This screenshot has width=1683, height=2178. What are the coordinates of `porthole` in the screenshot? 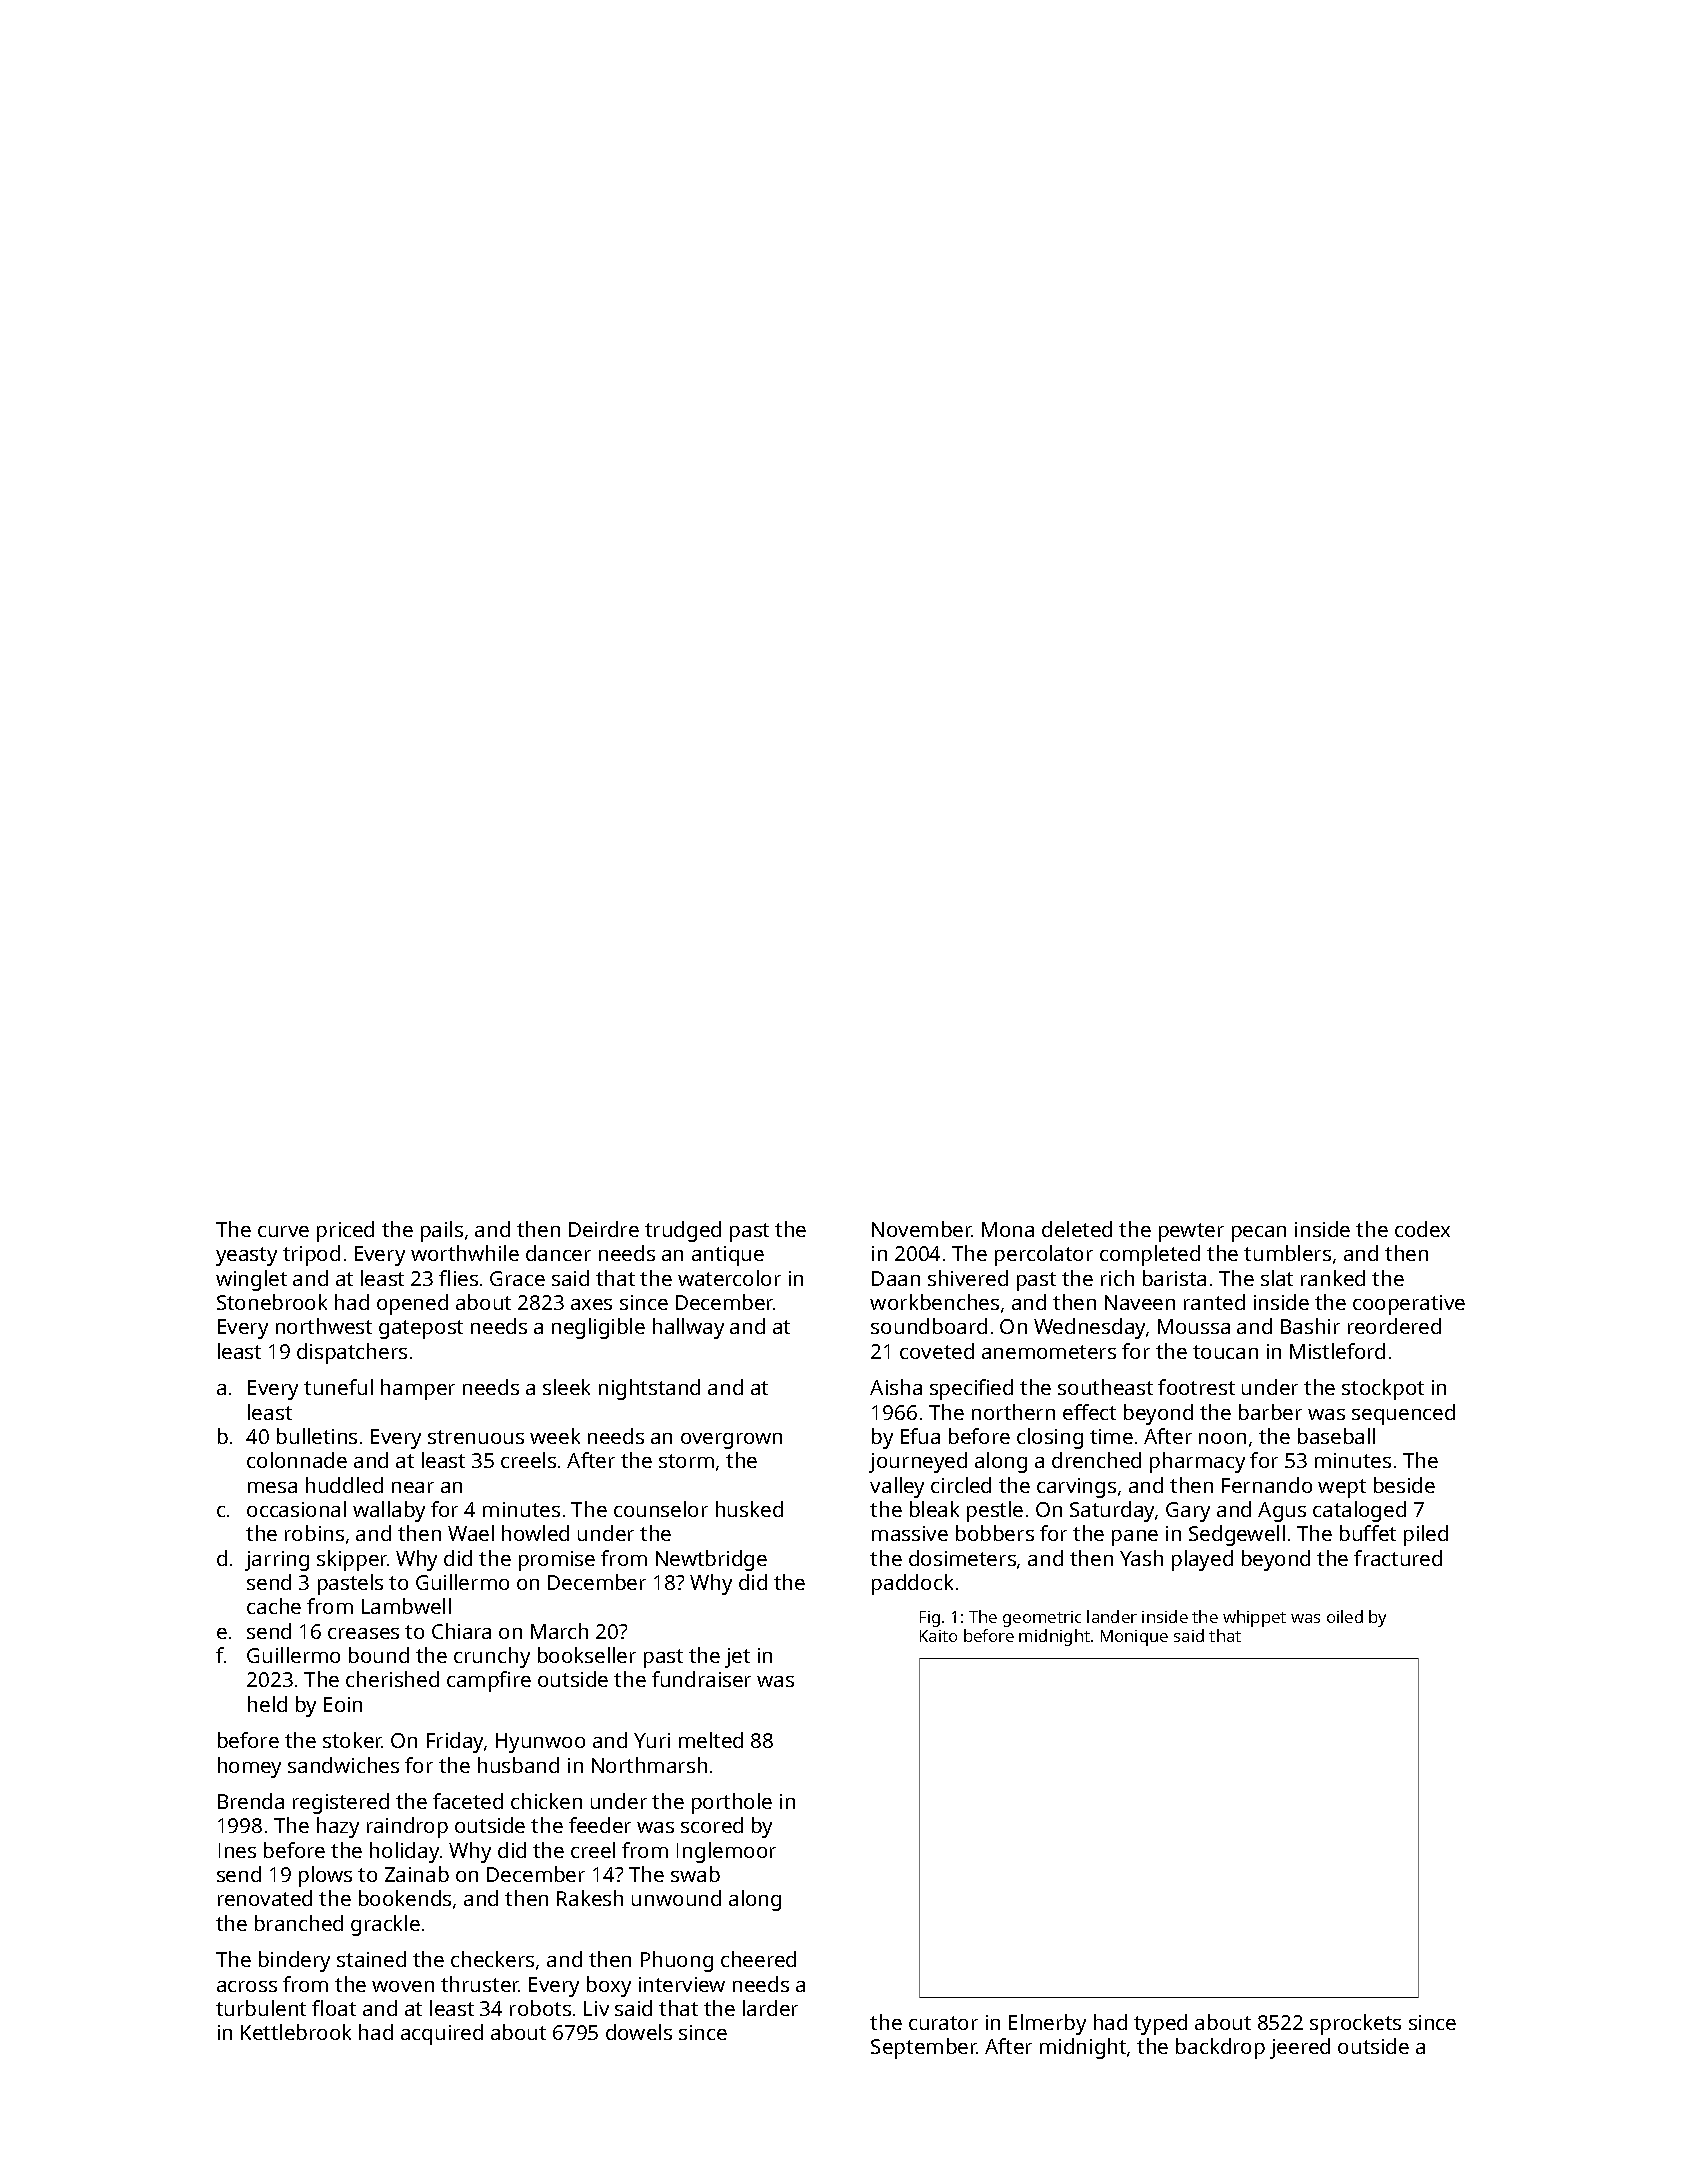 It's located at (732, 1803).
